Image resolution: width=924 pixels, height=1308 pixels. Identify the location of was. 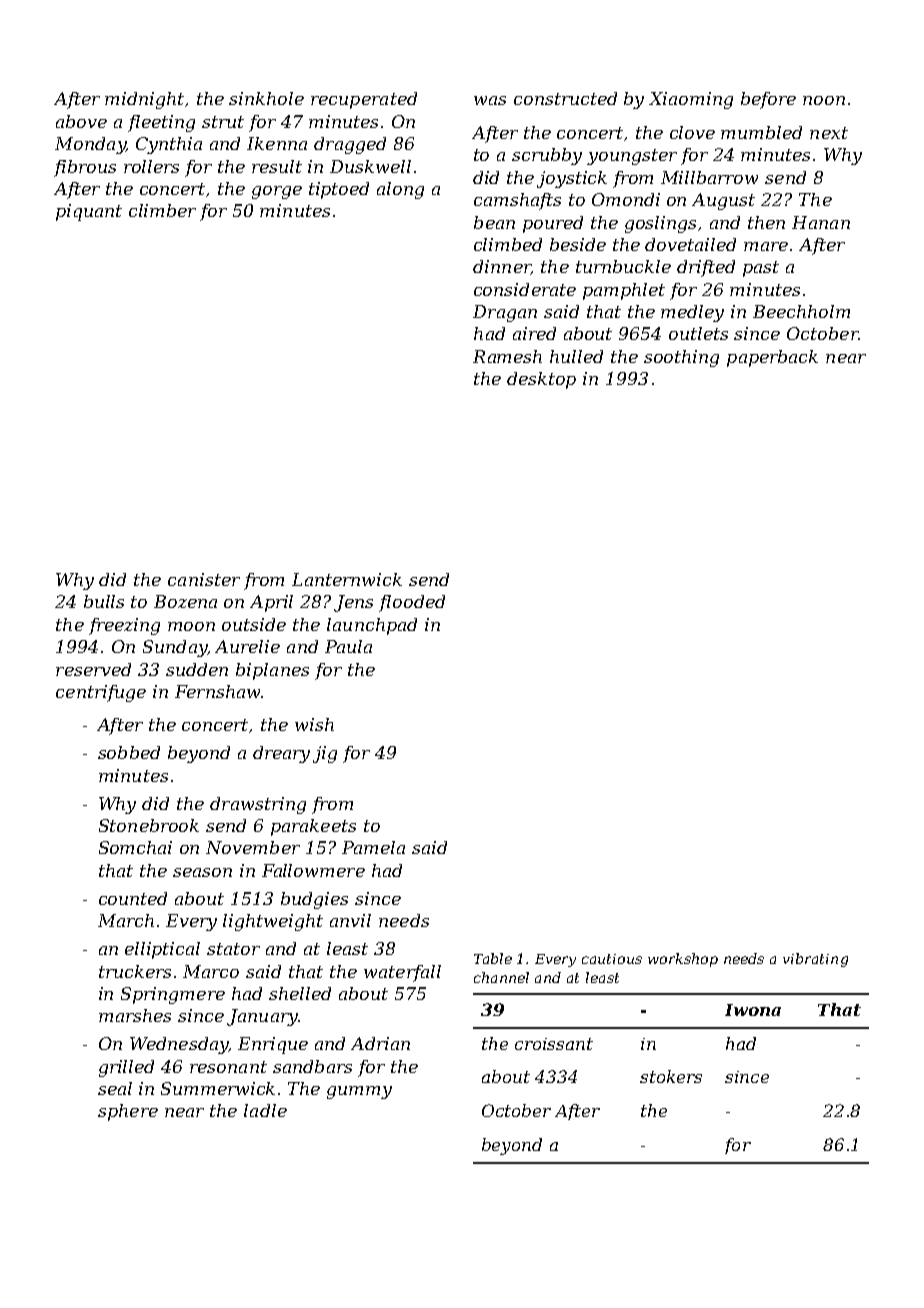
(490, 100).
